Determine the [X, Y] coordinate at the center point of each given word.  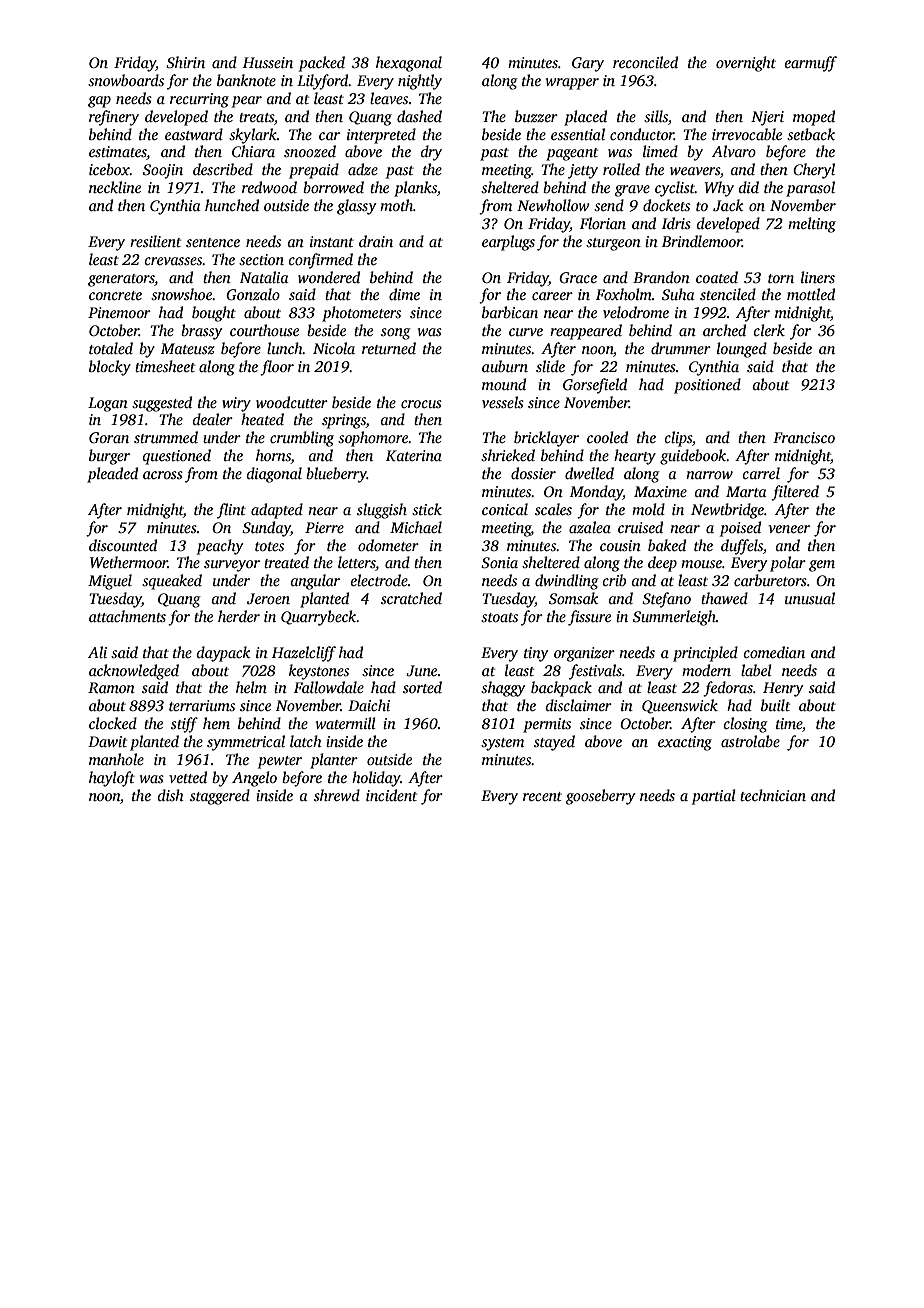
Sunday [266, 529]
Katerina [414, 455]
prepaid [314, 171]
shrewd [337, 795]
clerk [769, 330]
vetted [188, 777]
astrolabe [750, 741]
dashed [419, 116]
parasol [810, 189]
